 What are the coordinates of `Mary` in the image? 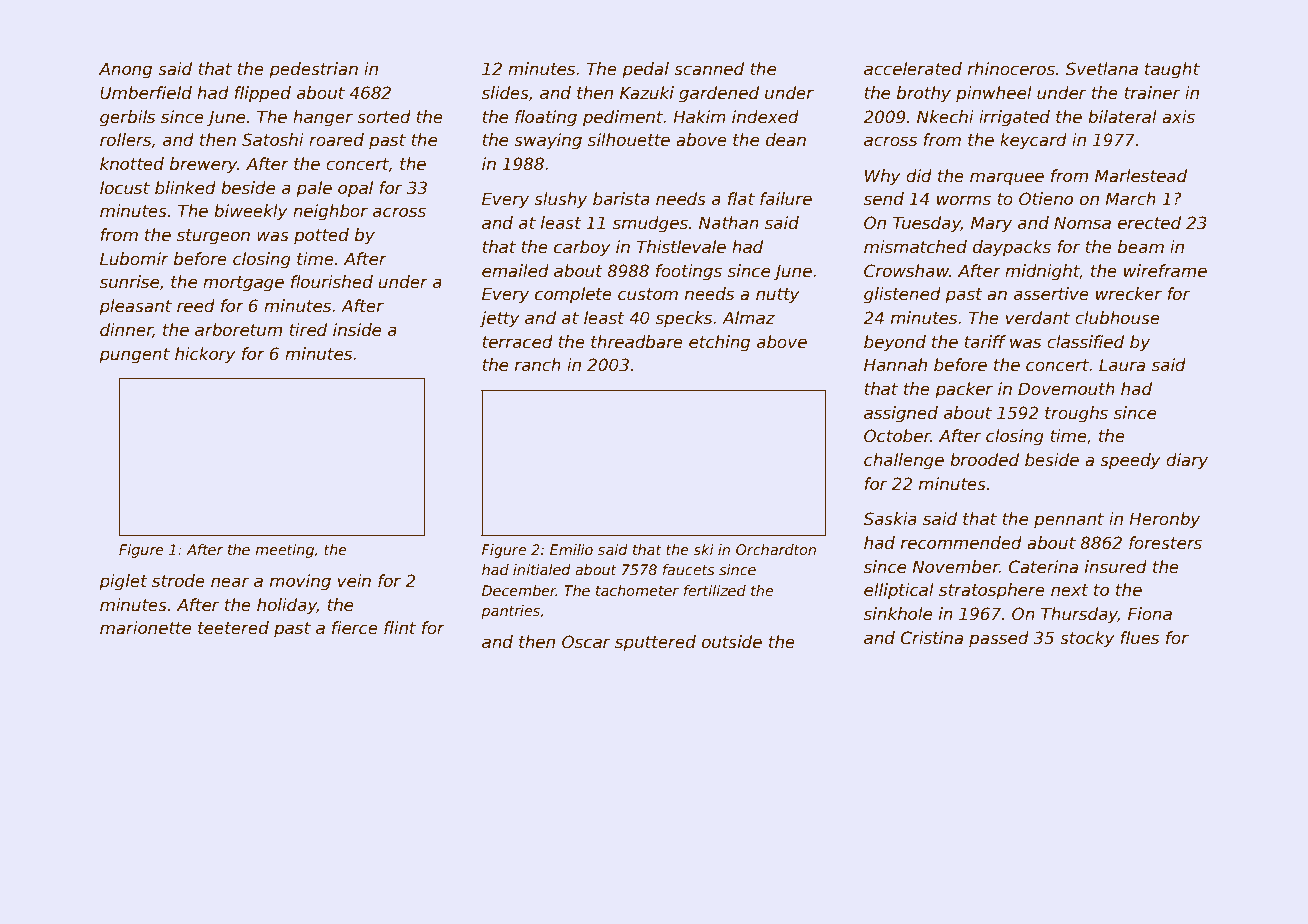 It's located at (991, 224).
